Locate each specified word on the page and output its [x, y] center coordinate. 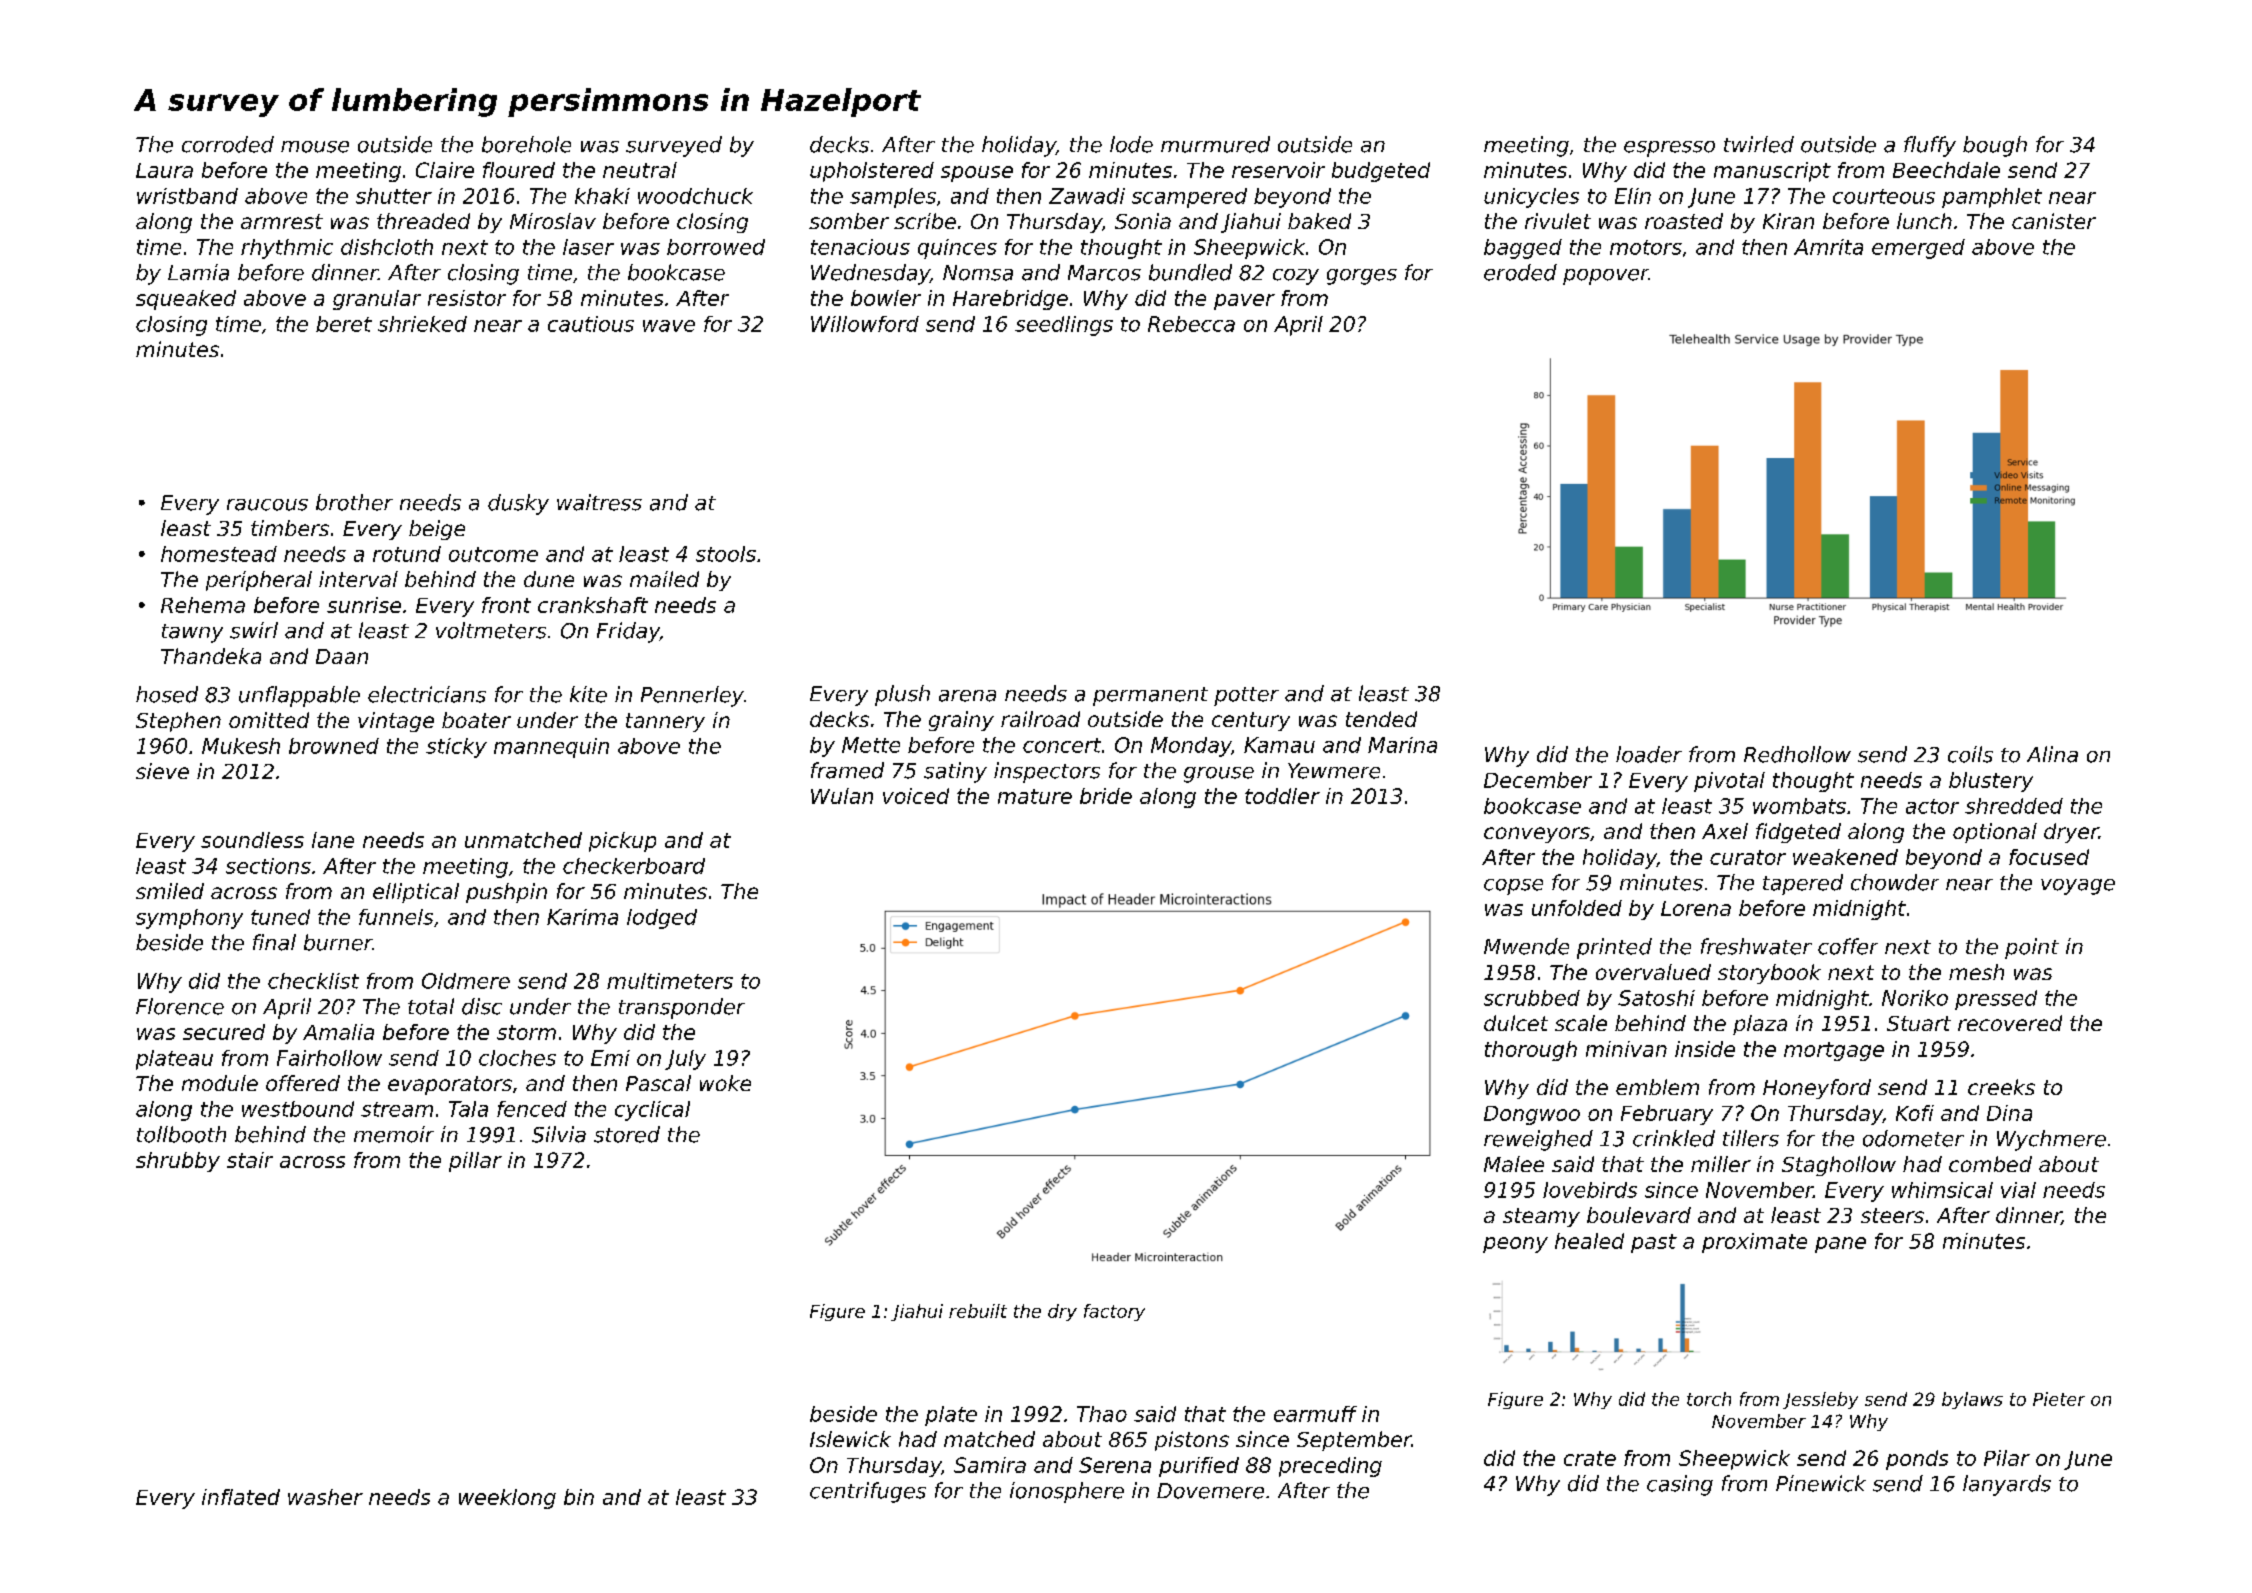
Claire [445, 170]
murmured [1215, 144]
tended [1381, 719]
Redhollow [1797, 754]
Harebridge [1010, 300]
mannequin [551, 748]
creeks [2001, 1087]
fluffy [1930, 146]
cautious [591, 324]
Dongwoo [1532, 1115]
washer [325, 1497]
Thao [1102, 1414]
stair [250, 1160]
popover [1606, 277]
